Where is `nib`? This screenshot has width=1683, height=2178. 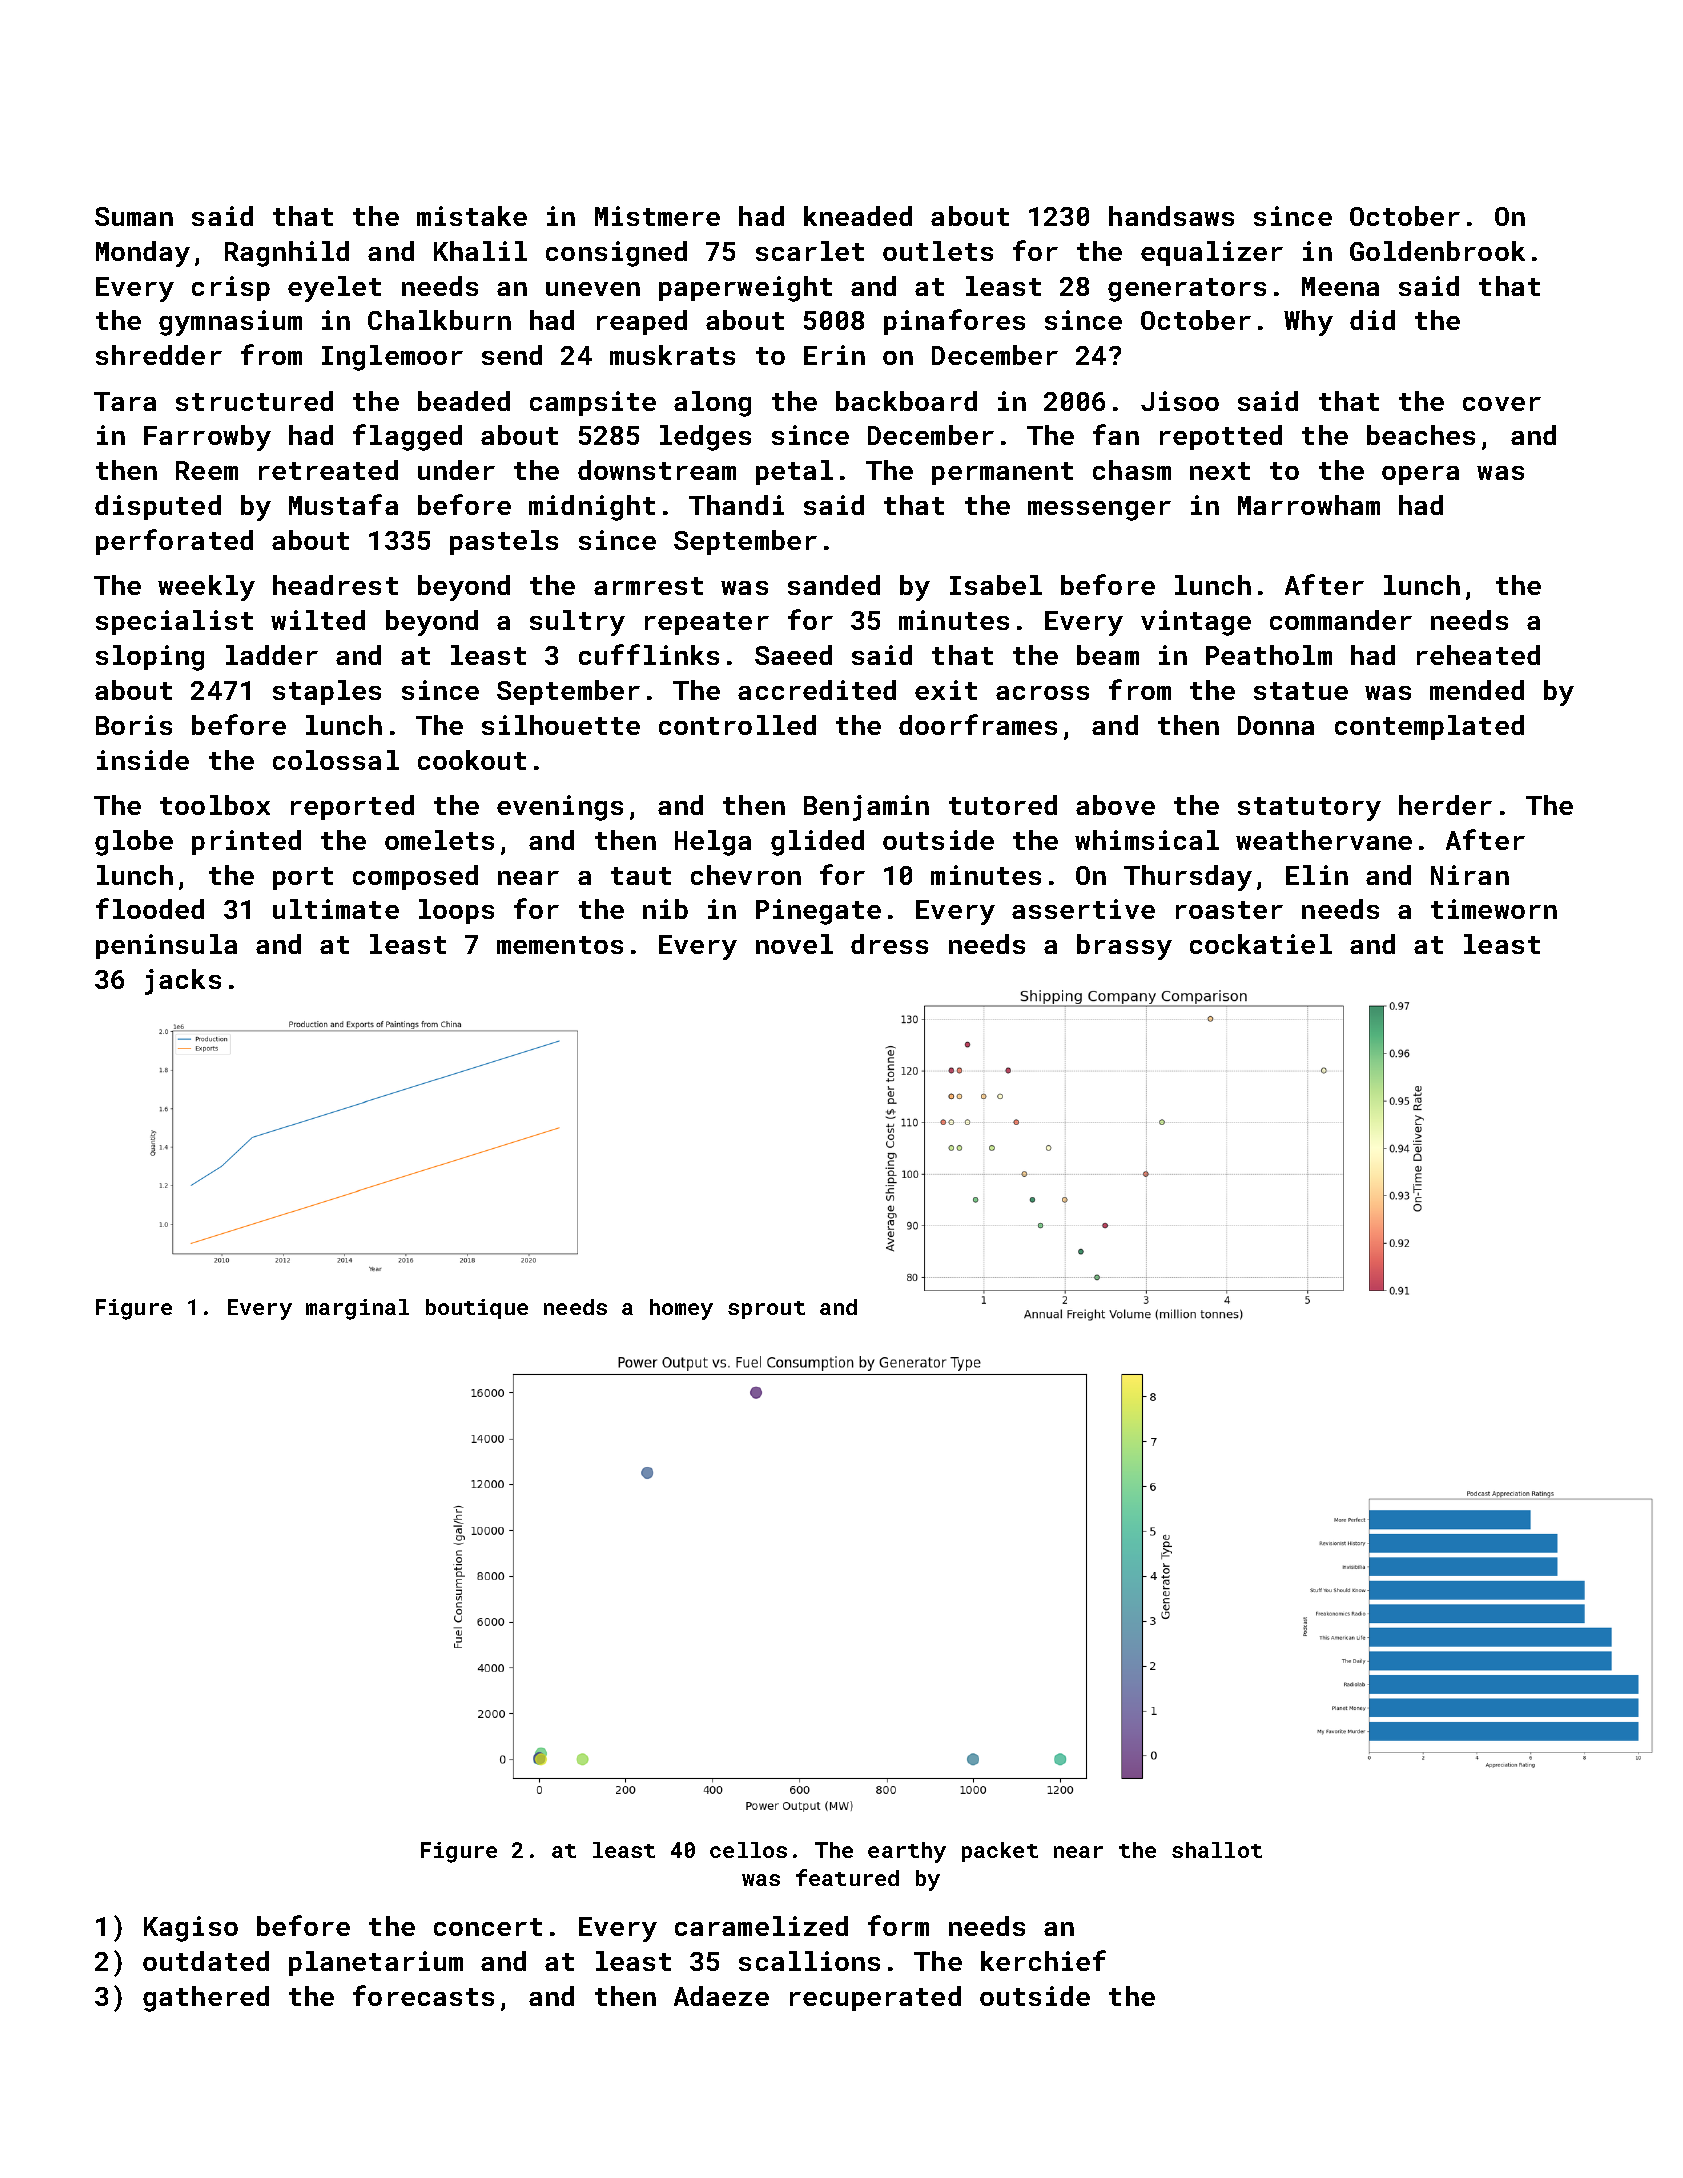
nib is located at coordinates (665, 909).
